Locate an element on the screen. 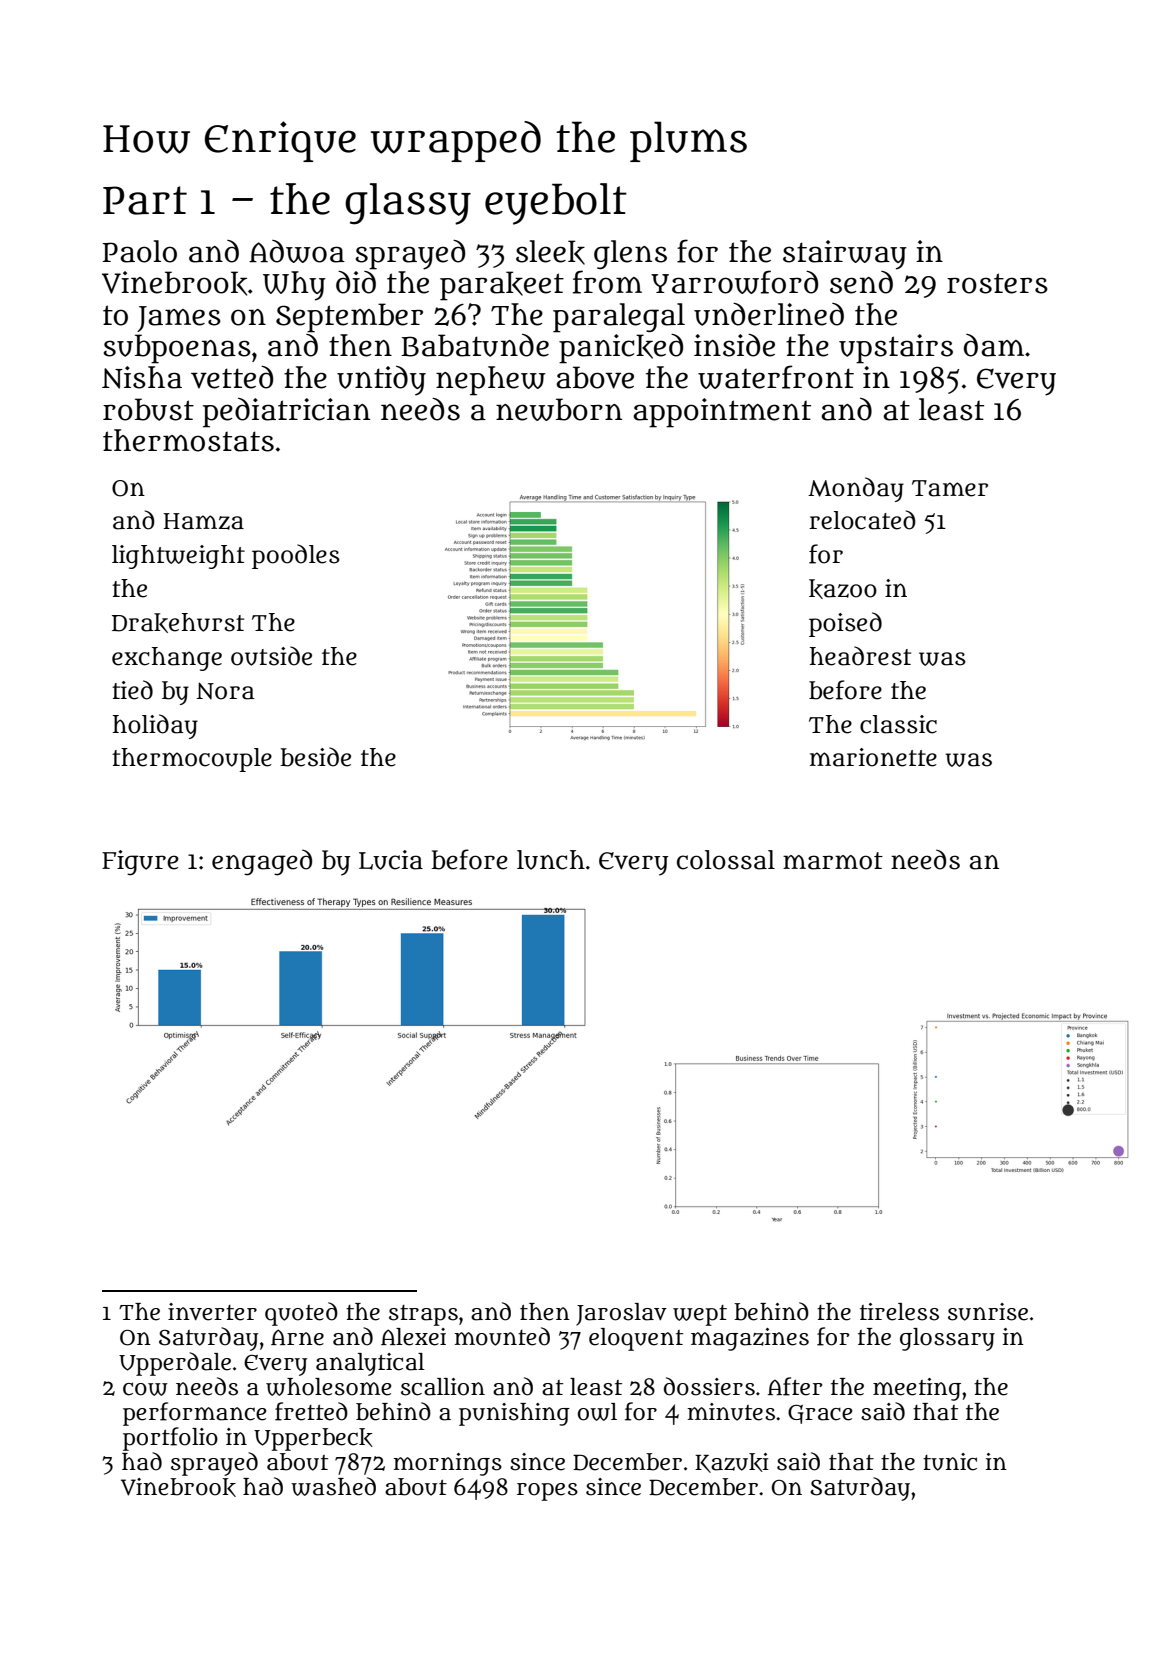 This screenshot has height=1654, width=1165. tunic is located at coordinates (950, 1462).
